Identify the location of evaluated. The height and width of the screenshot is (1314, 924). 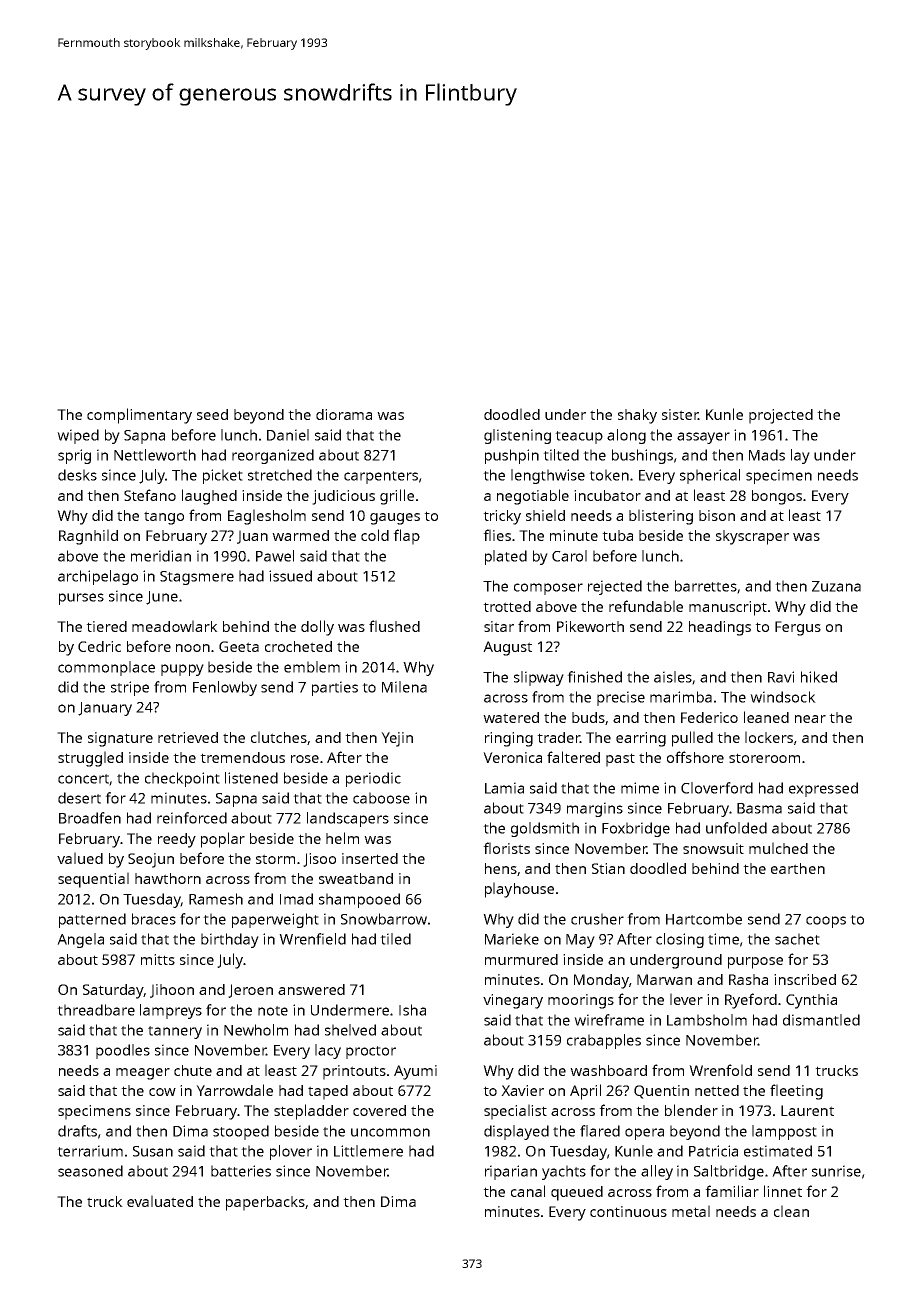
(160, 1201).
